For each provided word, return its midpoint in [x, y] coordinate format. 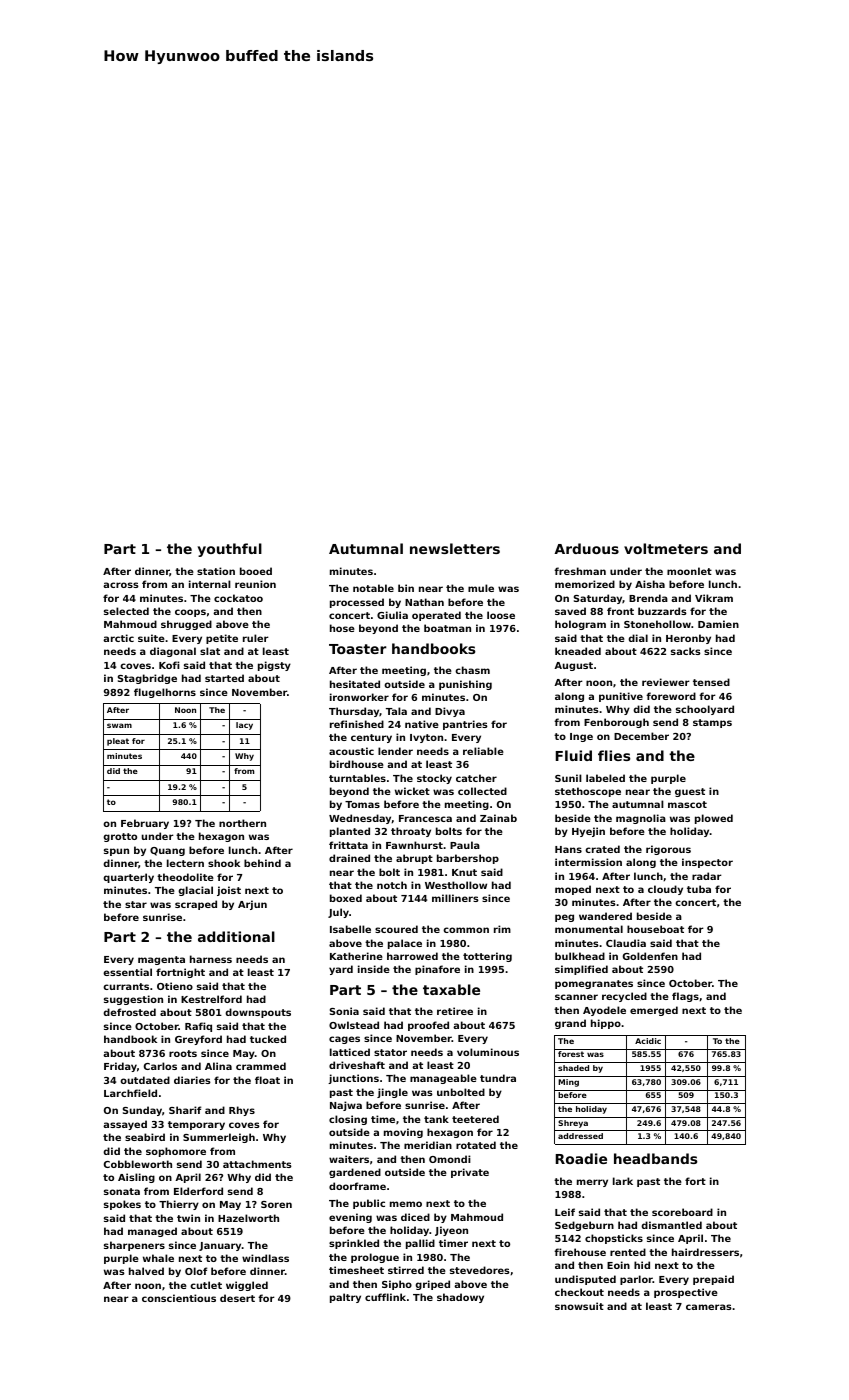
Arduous [586, 548]
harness [211, 959]
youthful [229, 550]
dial [638, 638]
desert [237, 1298]
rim [502, 929]
